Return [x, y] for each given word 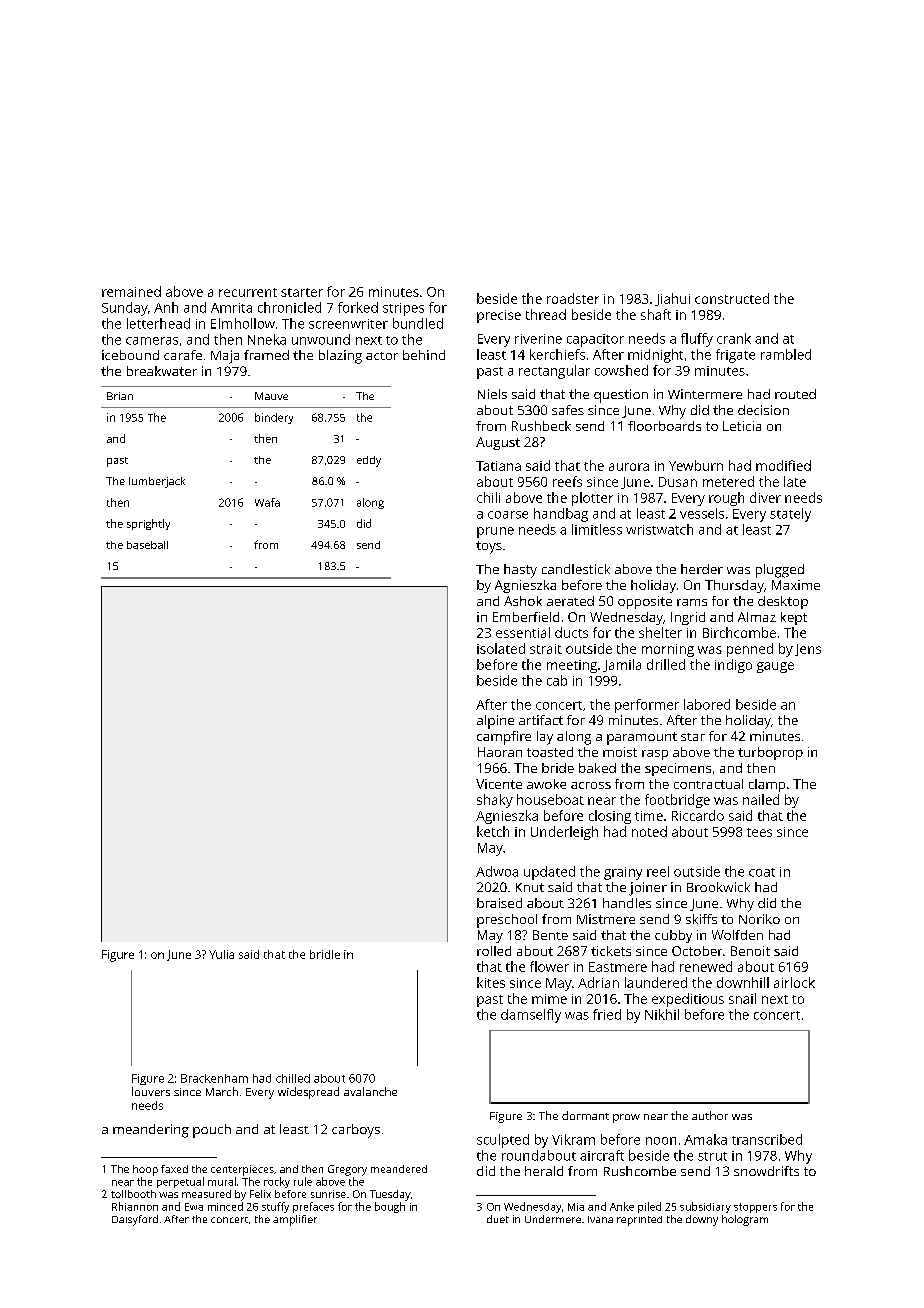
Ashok [523, 601]
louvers [151, 1091]
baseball [147, 545]
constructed [732, 298]
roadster [573, 298]
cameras [152, 341]
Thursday [734, 586]
